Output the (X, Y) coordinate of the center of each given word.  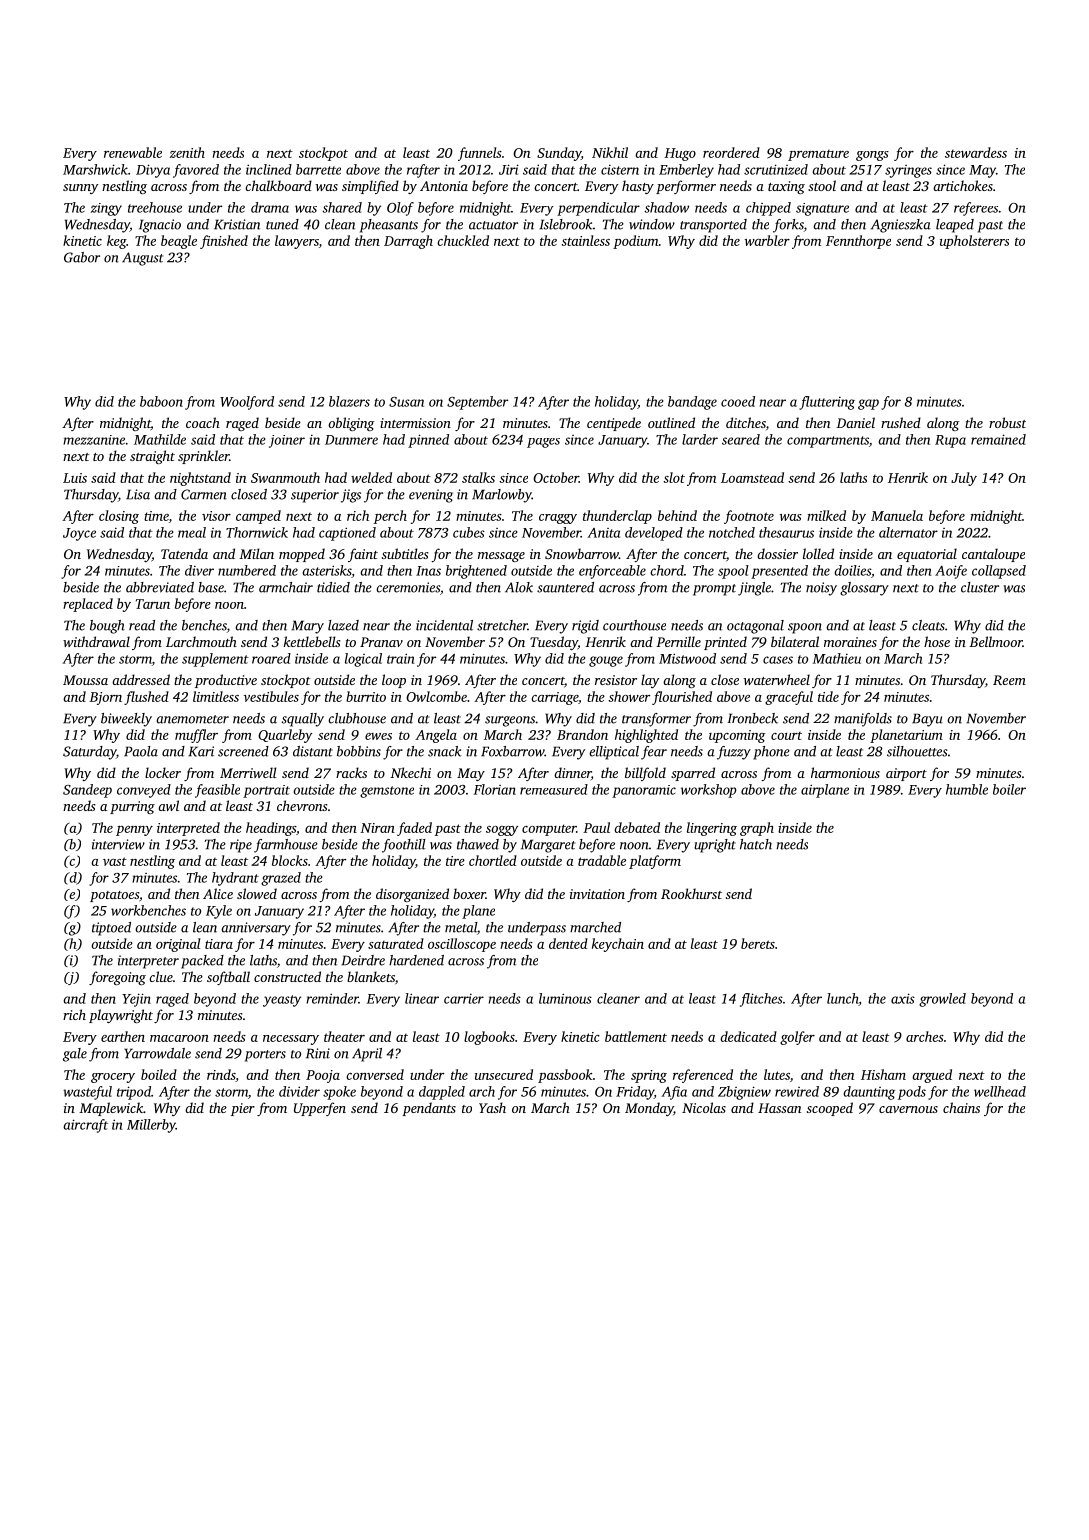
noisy (821, 589)
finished (224, 242)
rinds (221, 1074)
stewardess (976, 152)
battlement (636, 1036)
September (477, 403)
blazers (349, 401)
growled (942, 1000)
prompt (714, 590)
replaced (88, 605)
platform (655, 862)
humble (967, 789)
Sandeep (87, 791)
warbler (767, 240)
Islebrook (566, 224)
